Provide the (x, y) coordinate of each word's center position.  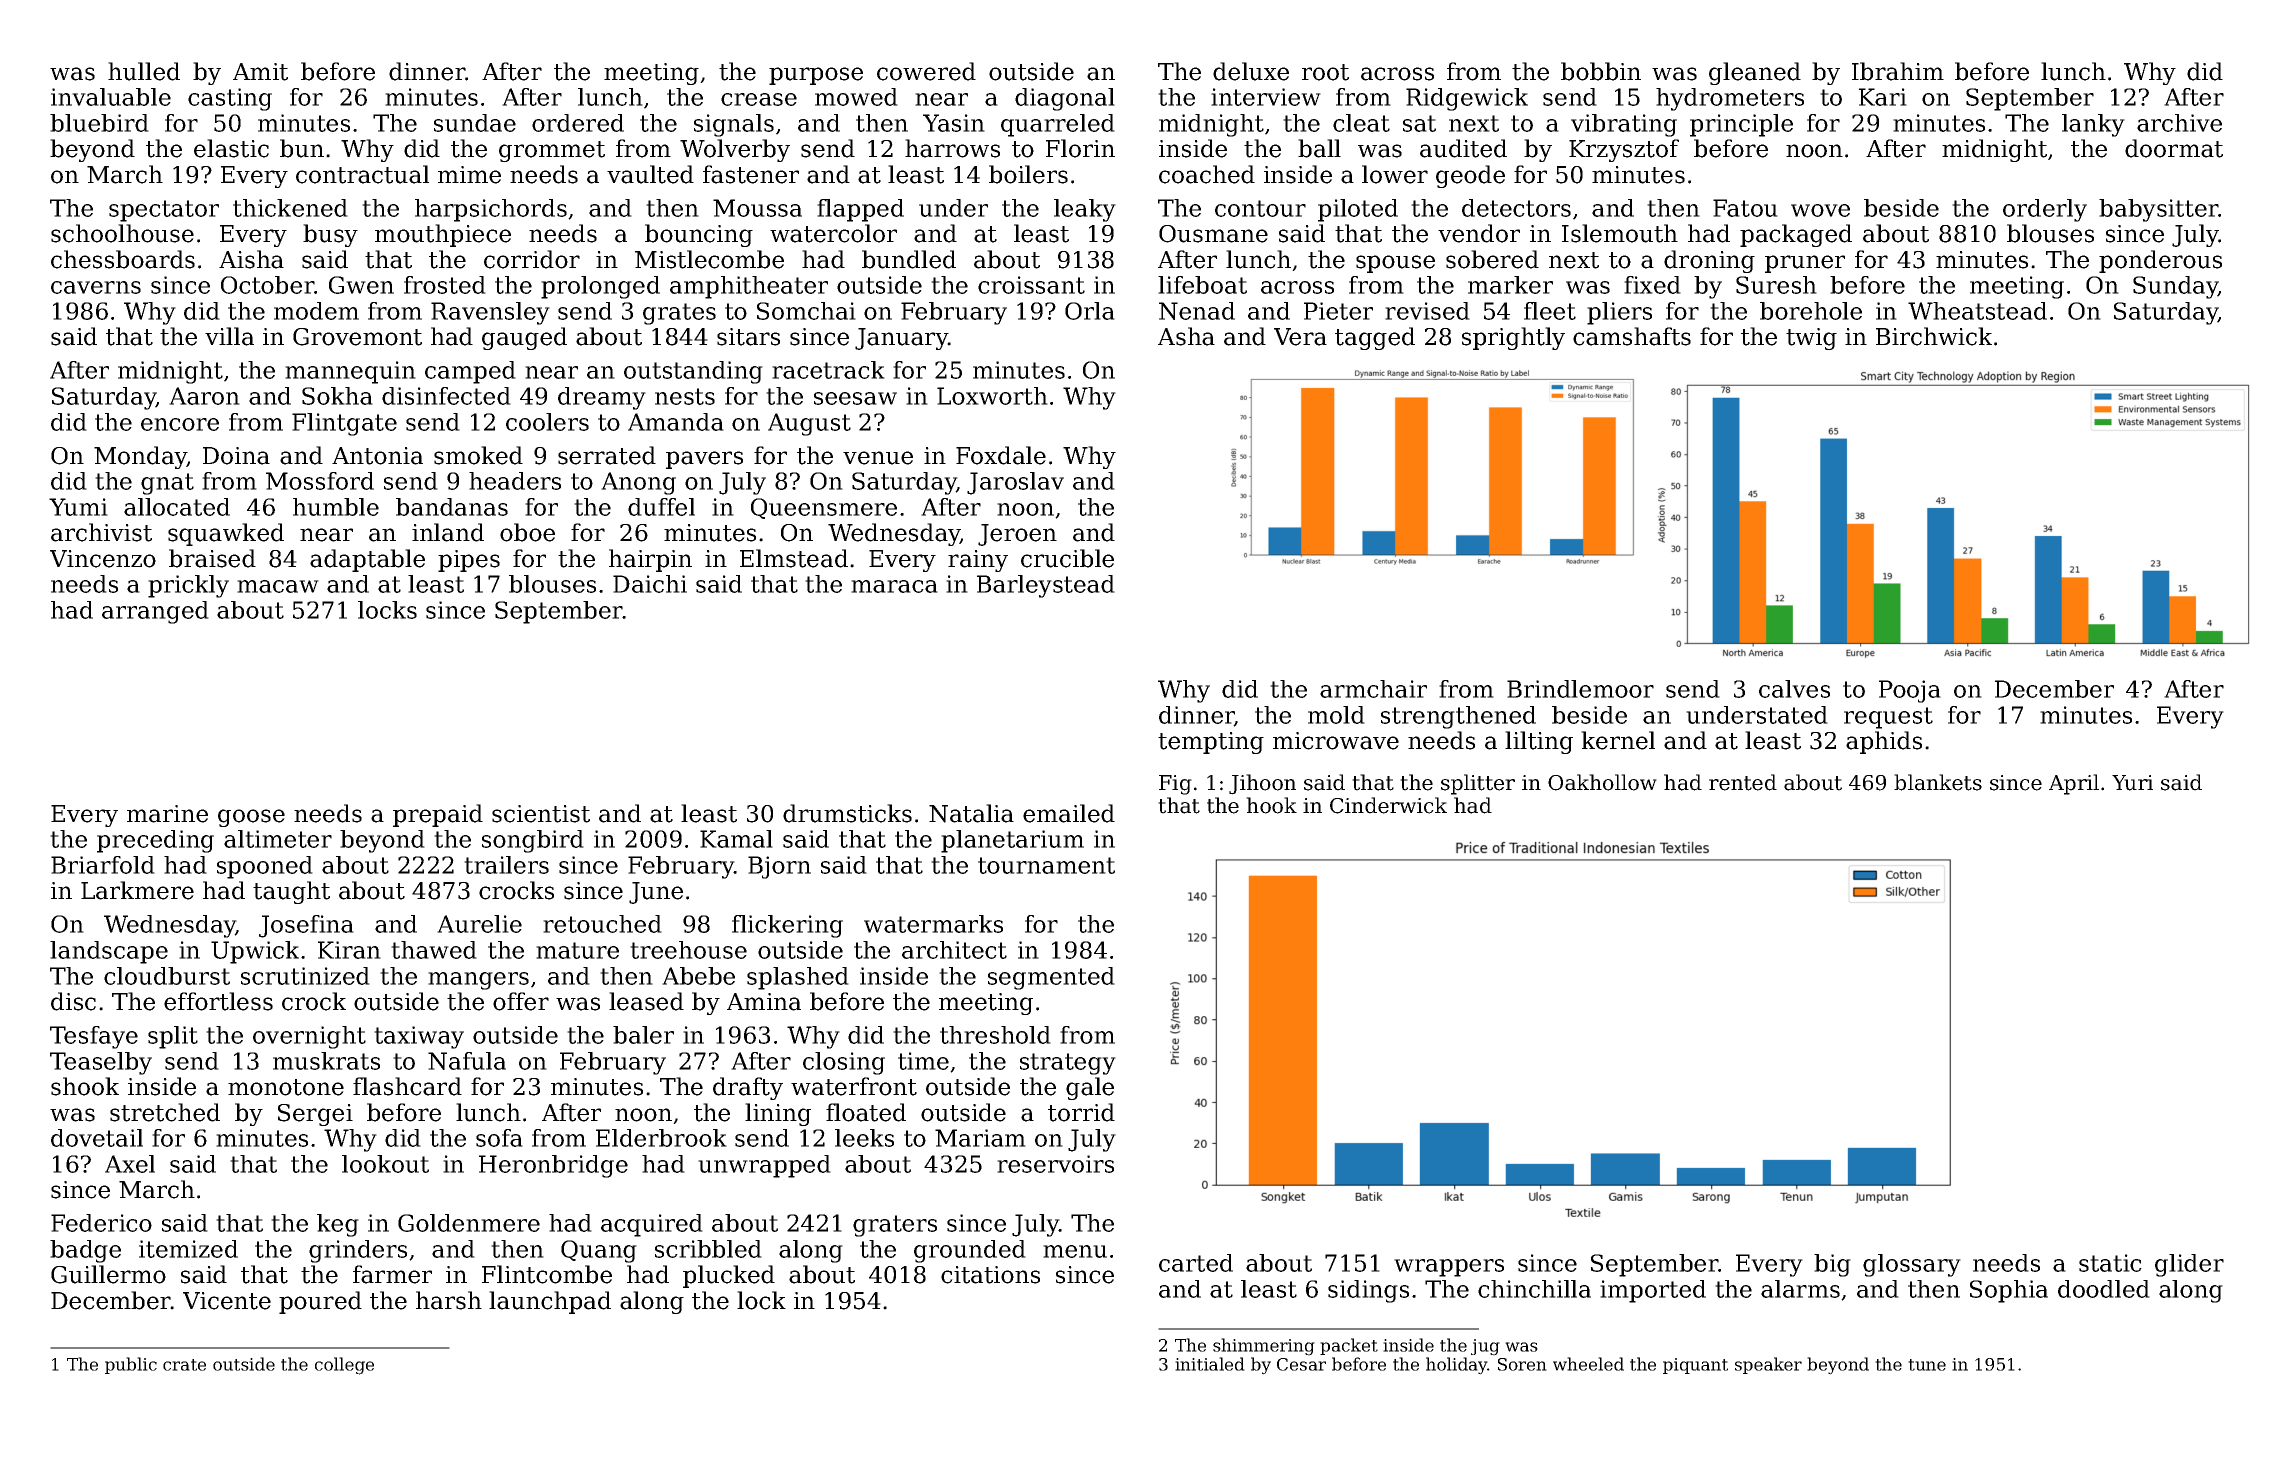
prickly (188, 586)
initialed (1210, 1364)
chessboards (123, 259)
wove (1820, 210)
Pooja (1910, 691)
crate (184, 1365)
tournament (1046, 865)
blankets (1938, 782)
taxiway (419, 1037)
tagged (1375, 338)
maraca (894, 586)
